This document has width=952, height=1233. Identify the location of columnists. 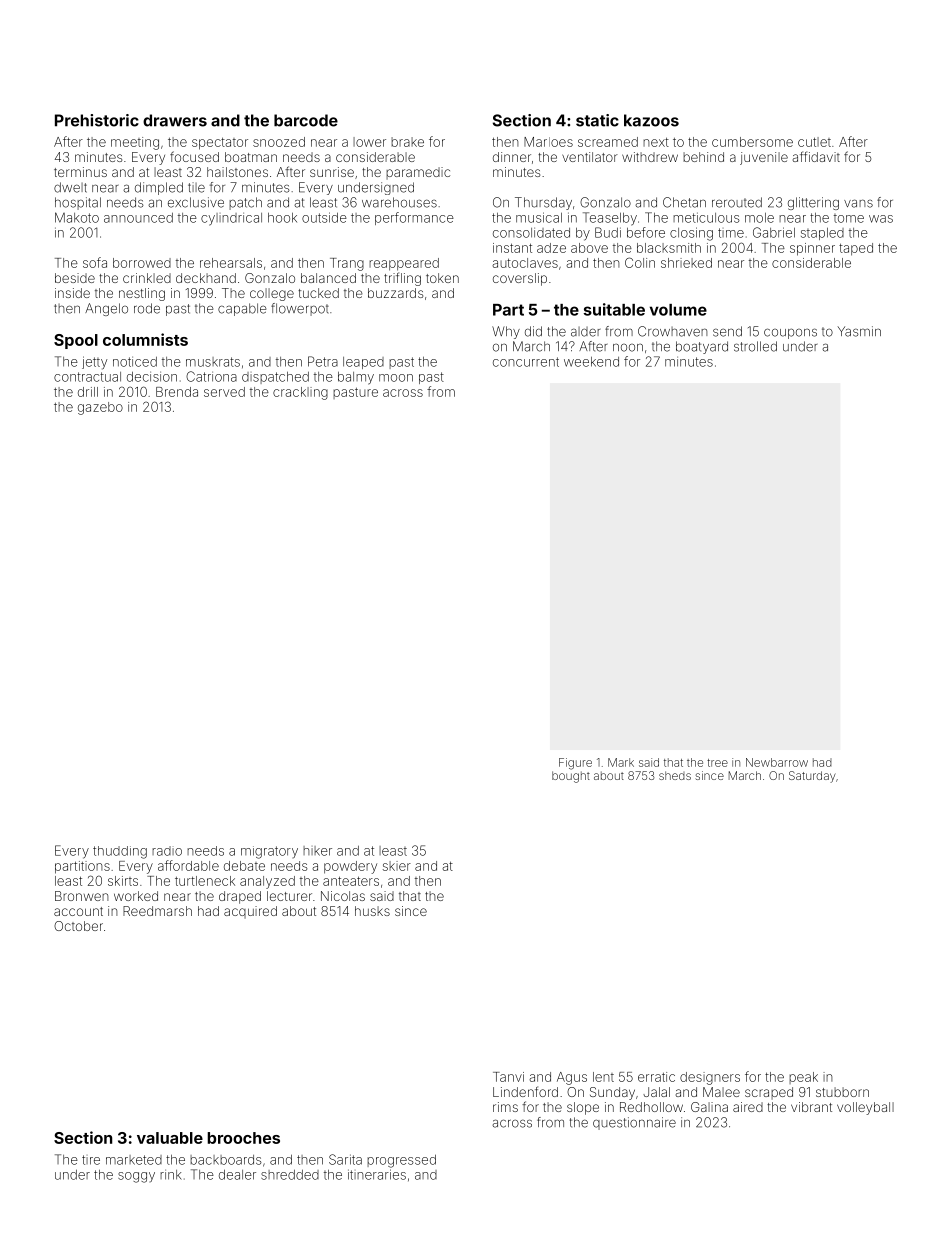
(145, 339).
